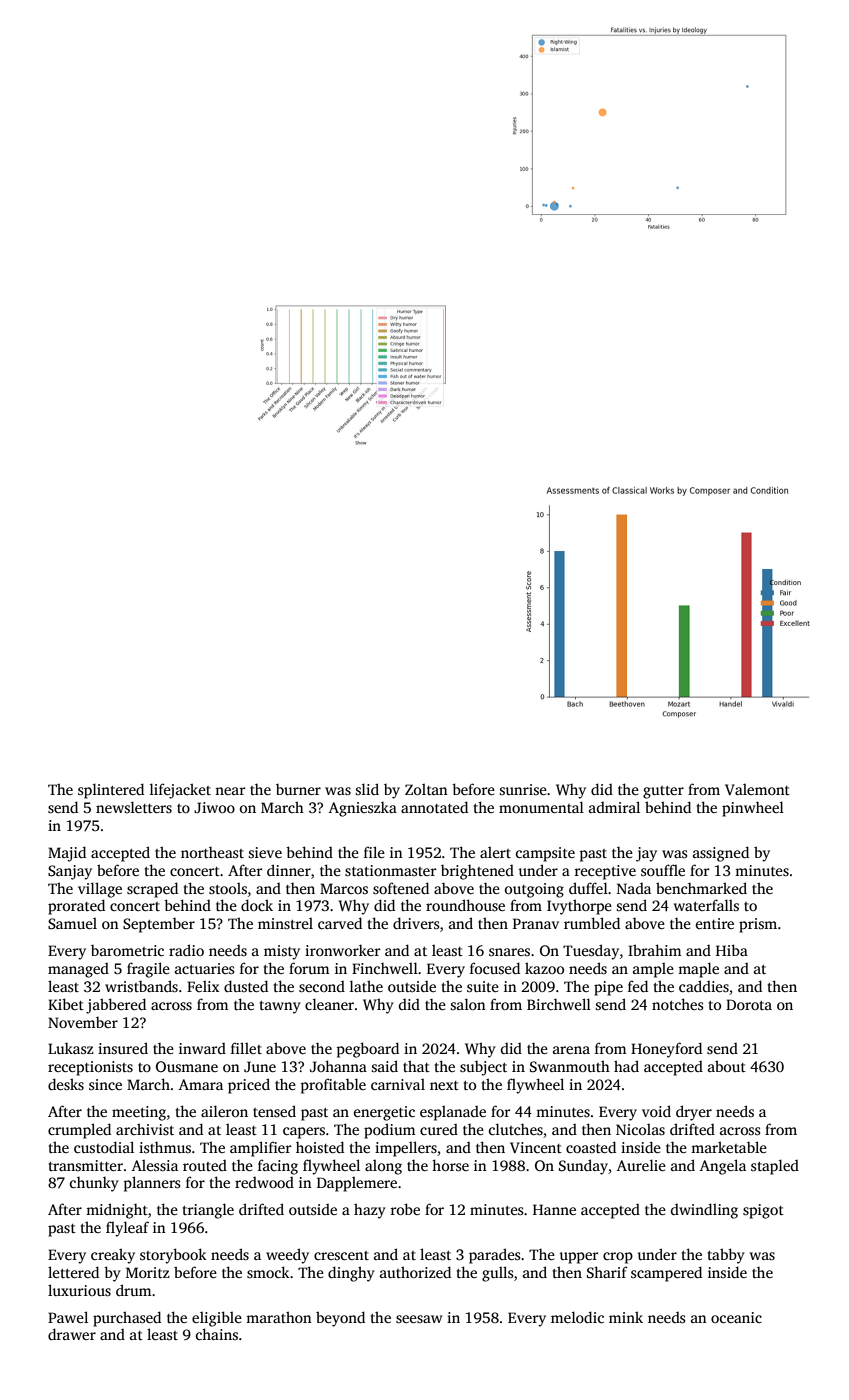 Image resolution: width=849 pixels, height=1400 pixels. What do you see at coordinates (663, 792) in the page?
I see `gutter` at bounding box center [663, 792].
